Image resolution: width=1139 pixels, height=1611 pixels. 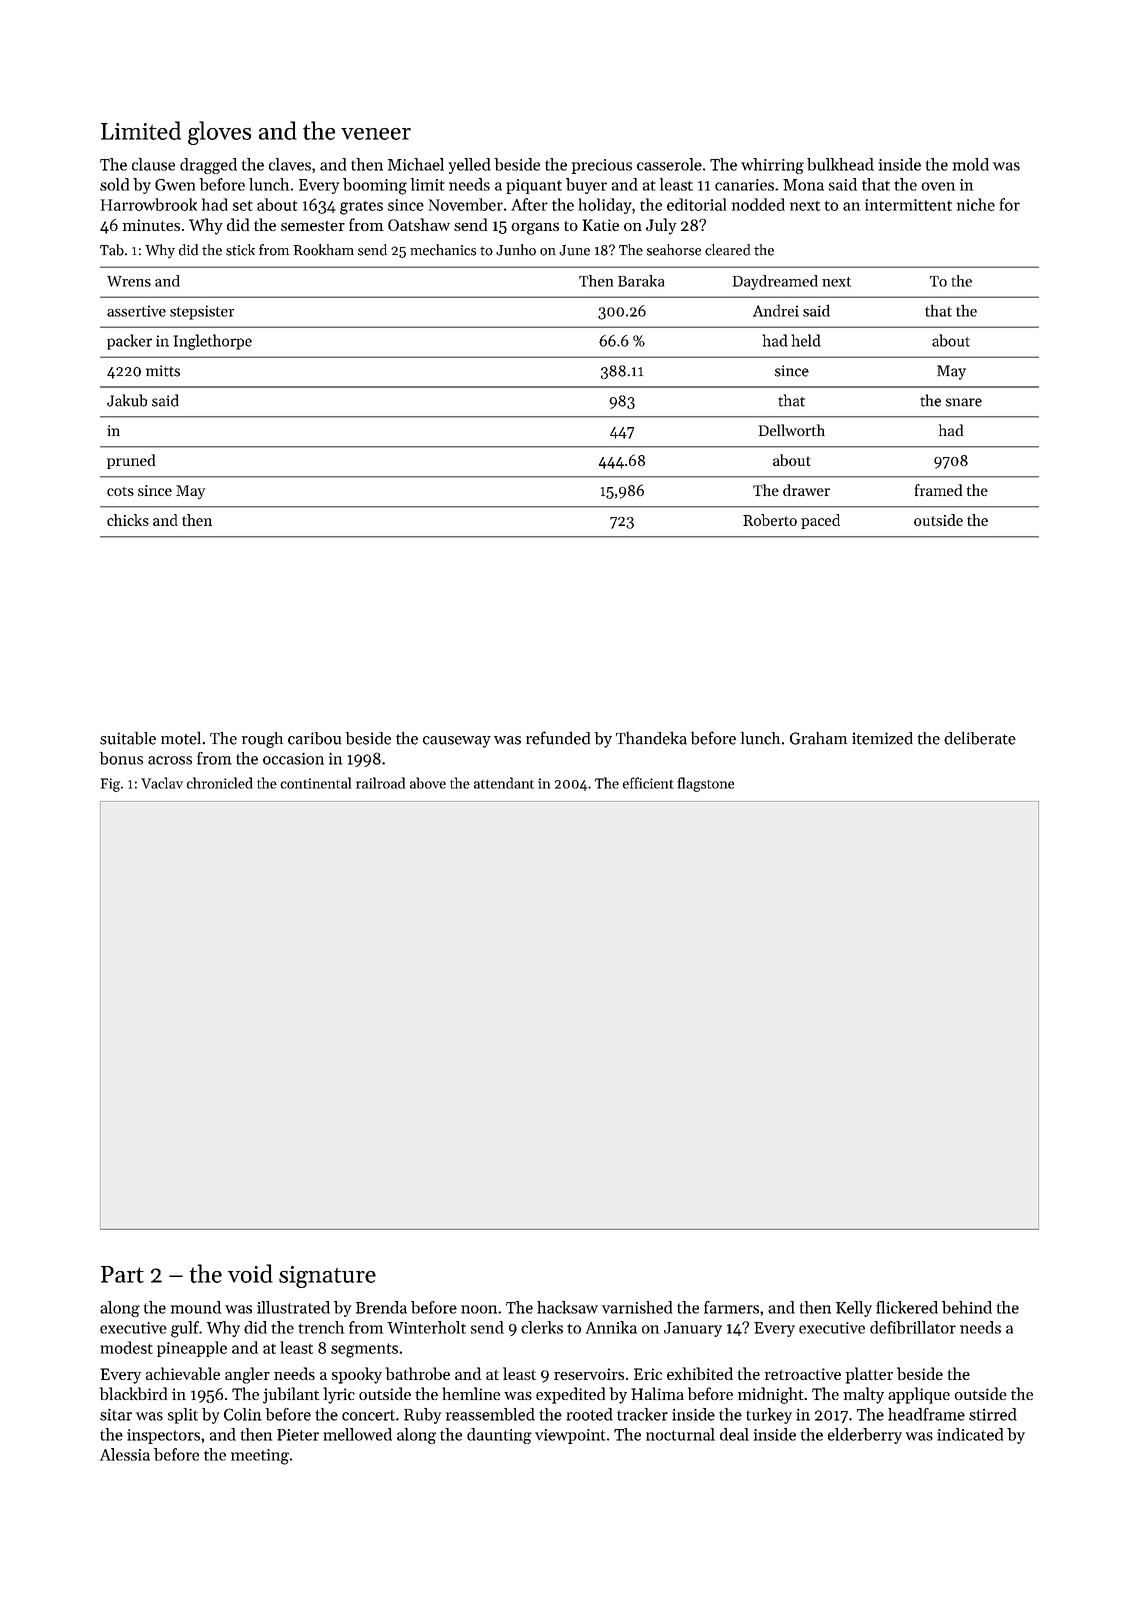 I want to click on stick, so click(x=240, y=250).
